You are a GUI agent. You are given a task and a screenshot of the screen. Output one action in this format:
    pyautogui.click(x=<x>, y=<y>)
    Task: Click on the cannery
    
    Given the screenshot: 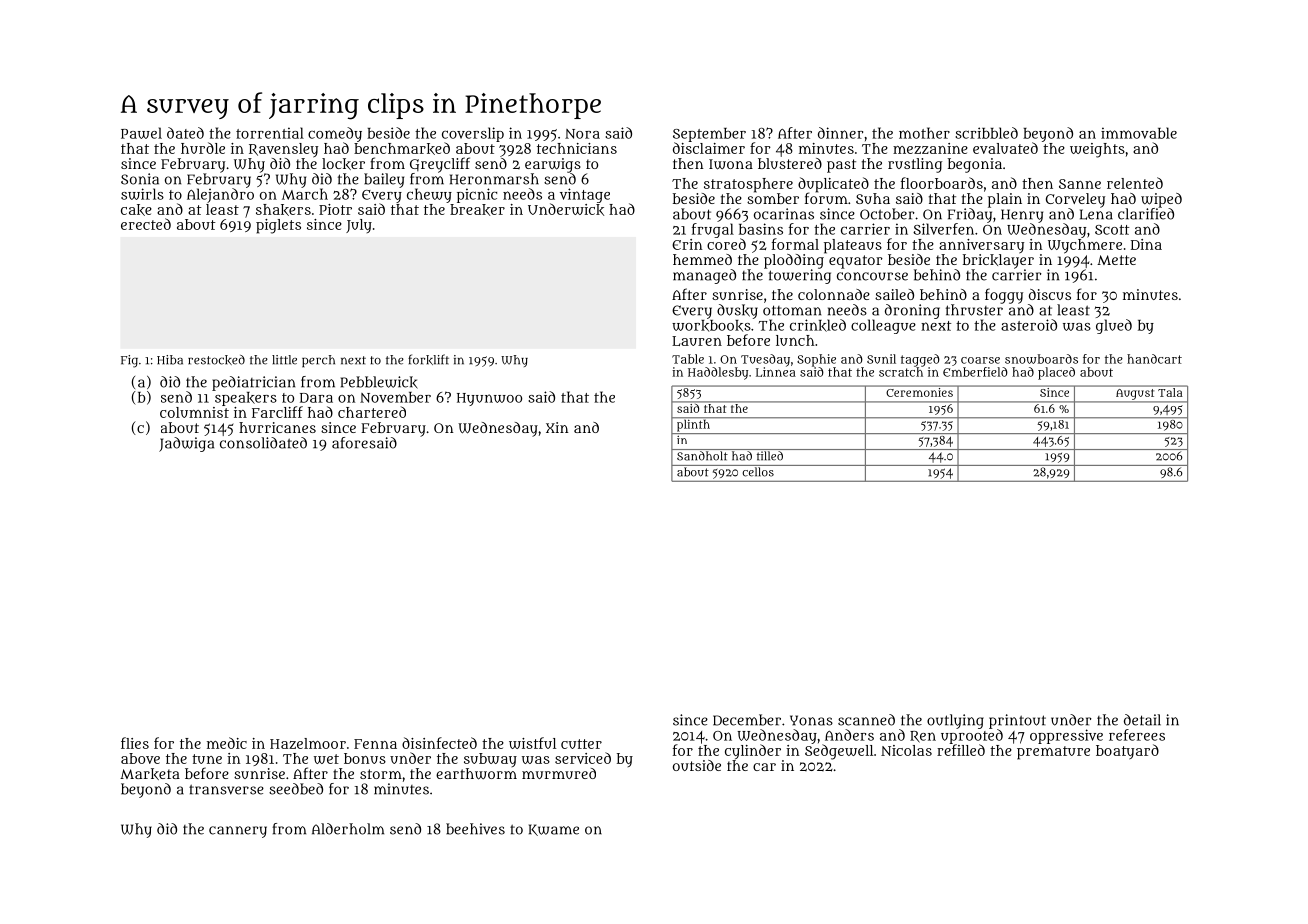 What is the action you would take?
    pyautogui.click(x=238, y=832)
